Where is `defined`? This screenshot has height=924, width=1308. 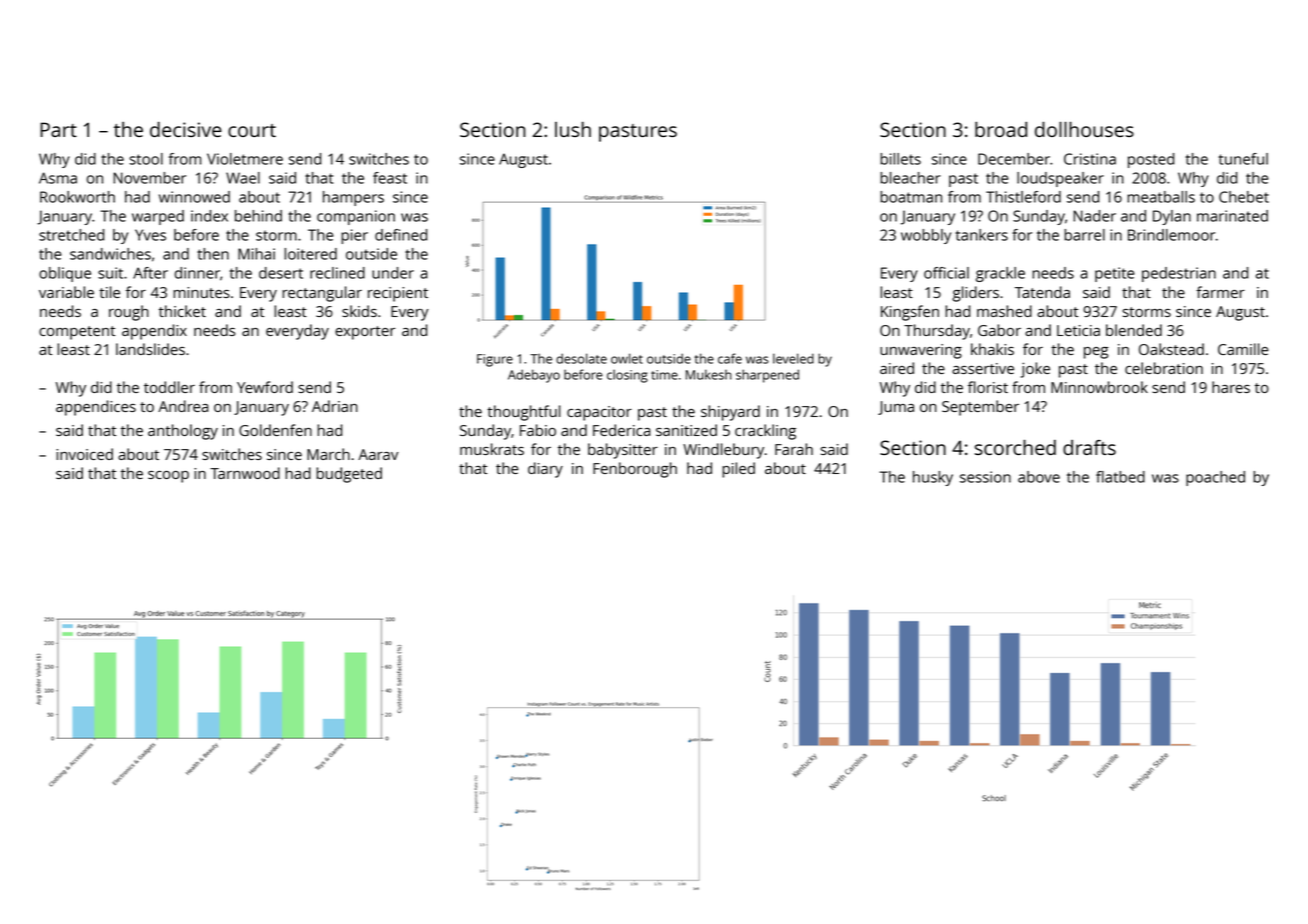
defined is located at coordinates (401, 235).
